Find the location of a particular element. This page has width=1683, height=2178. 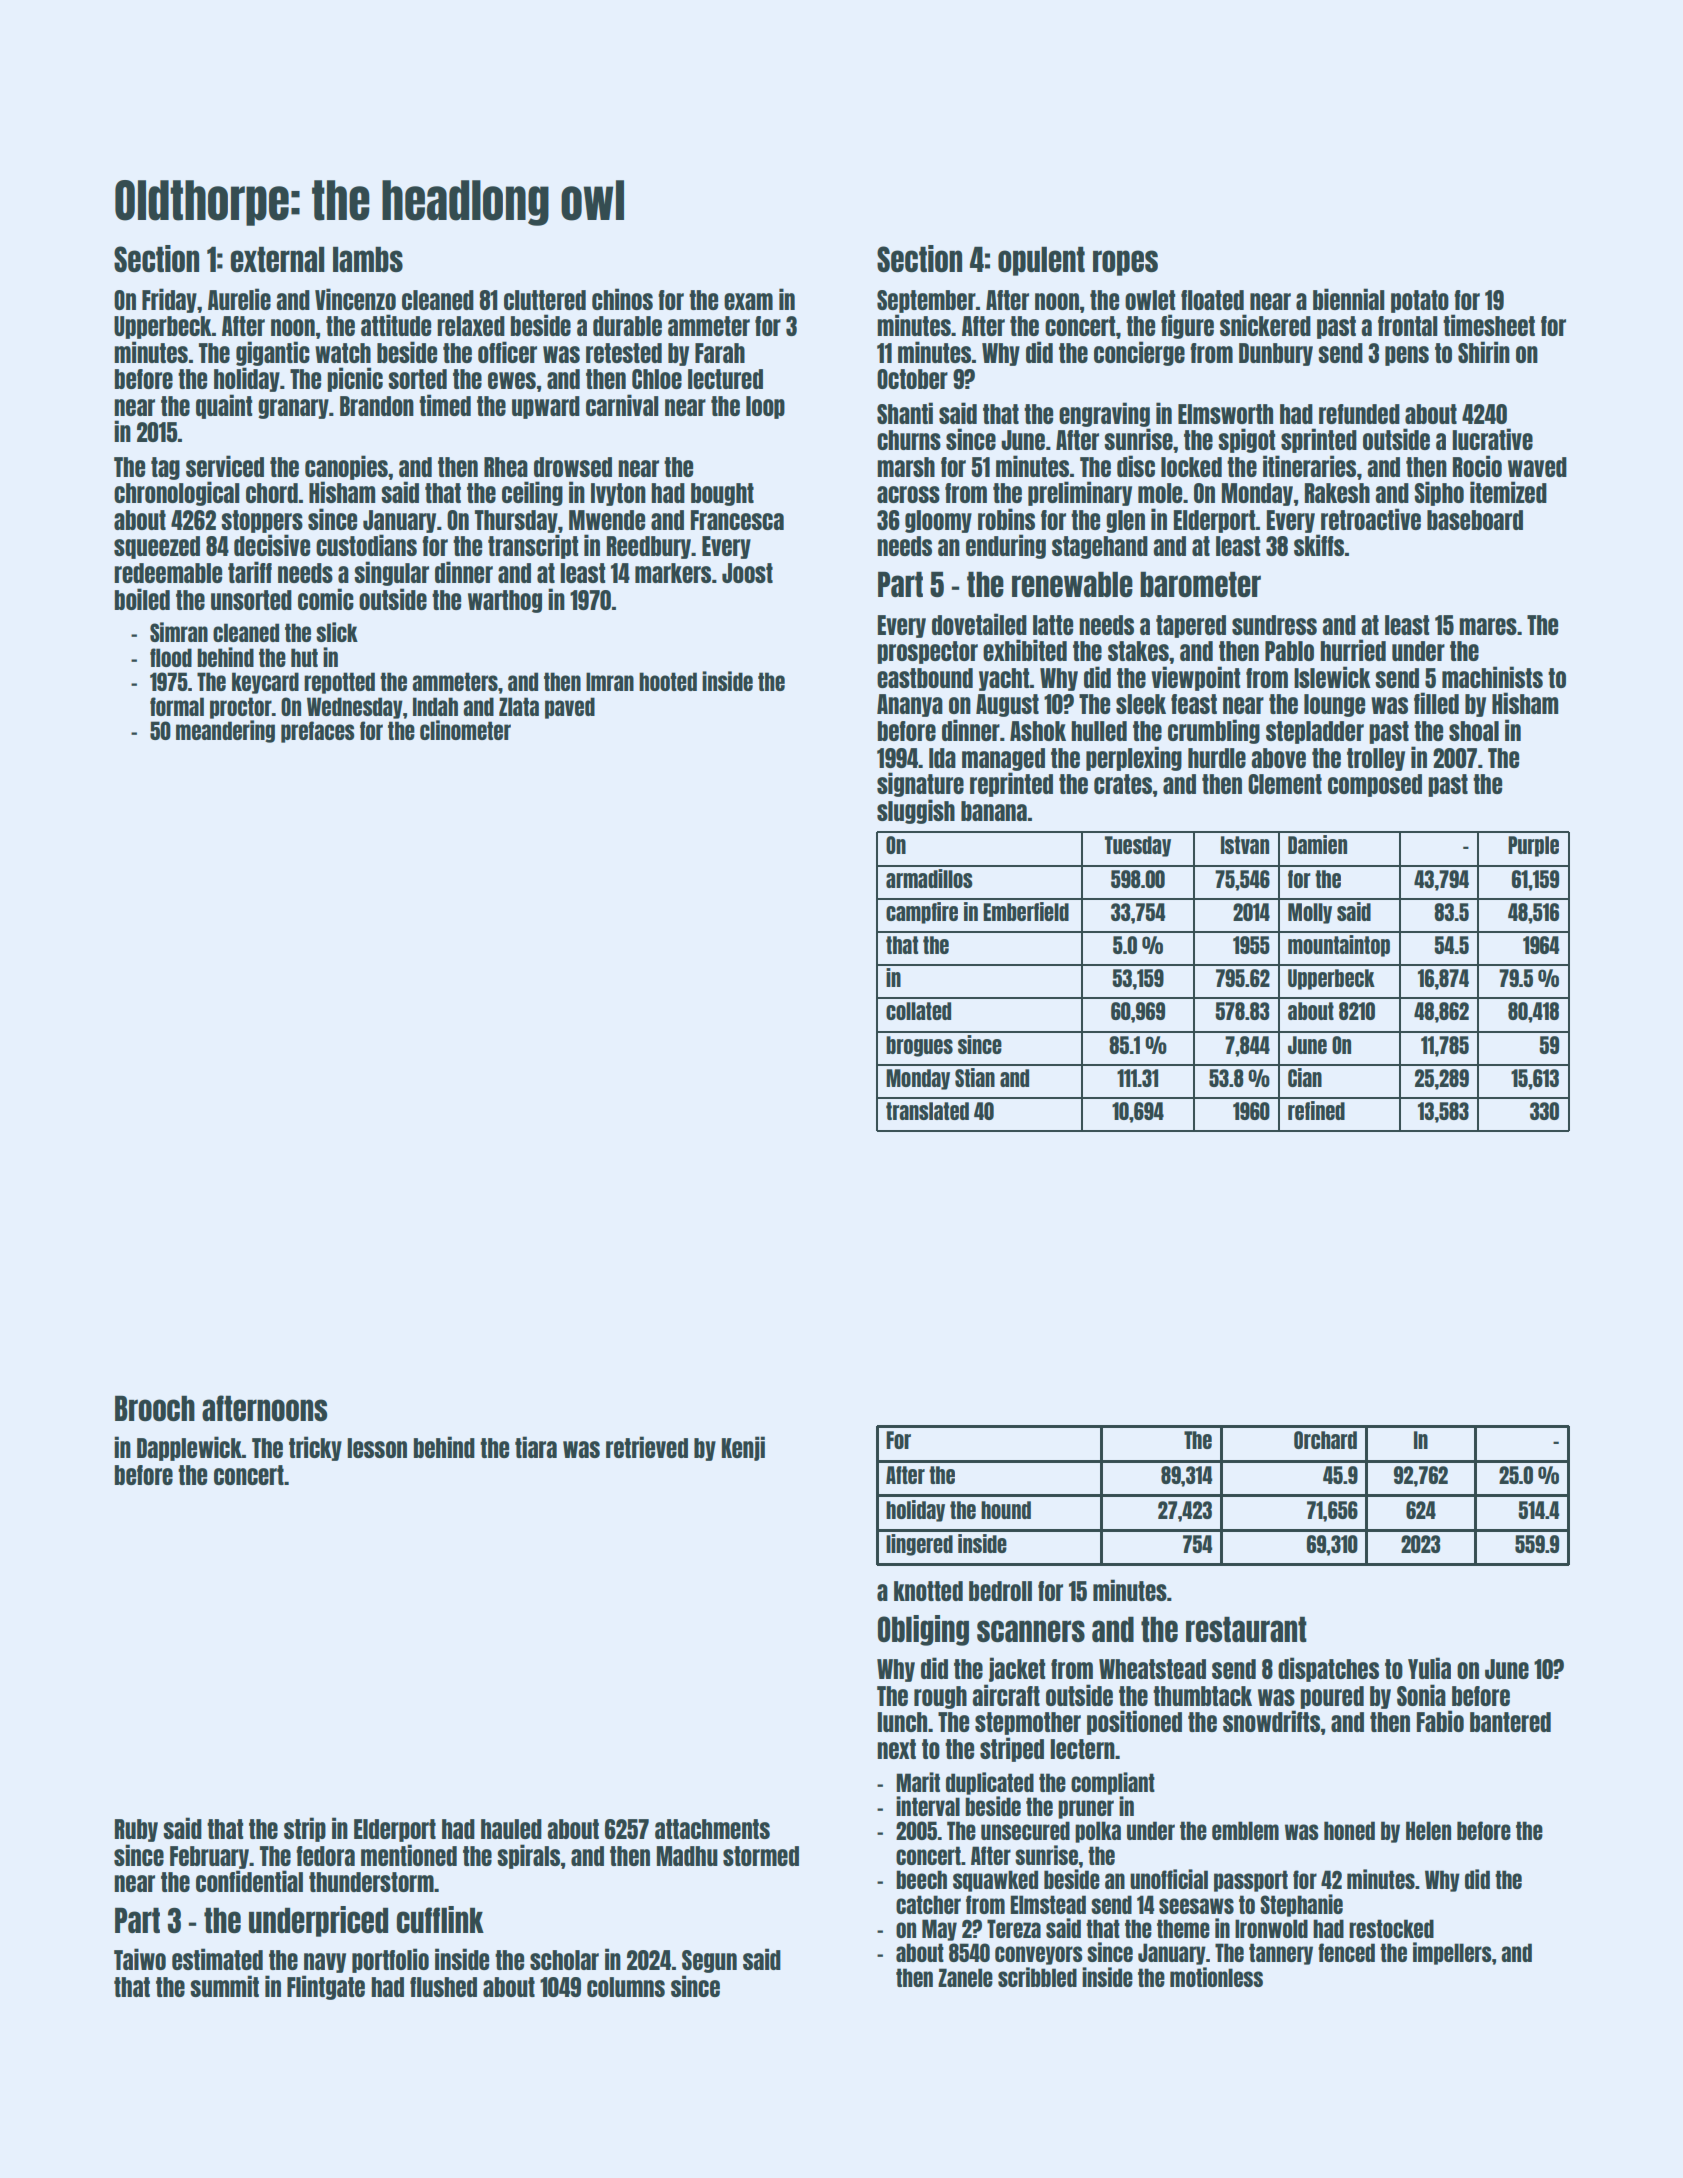

signature is located at coordinates (920, 784).
